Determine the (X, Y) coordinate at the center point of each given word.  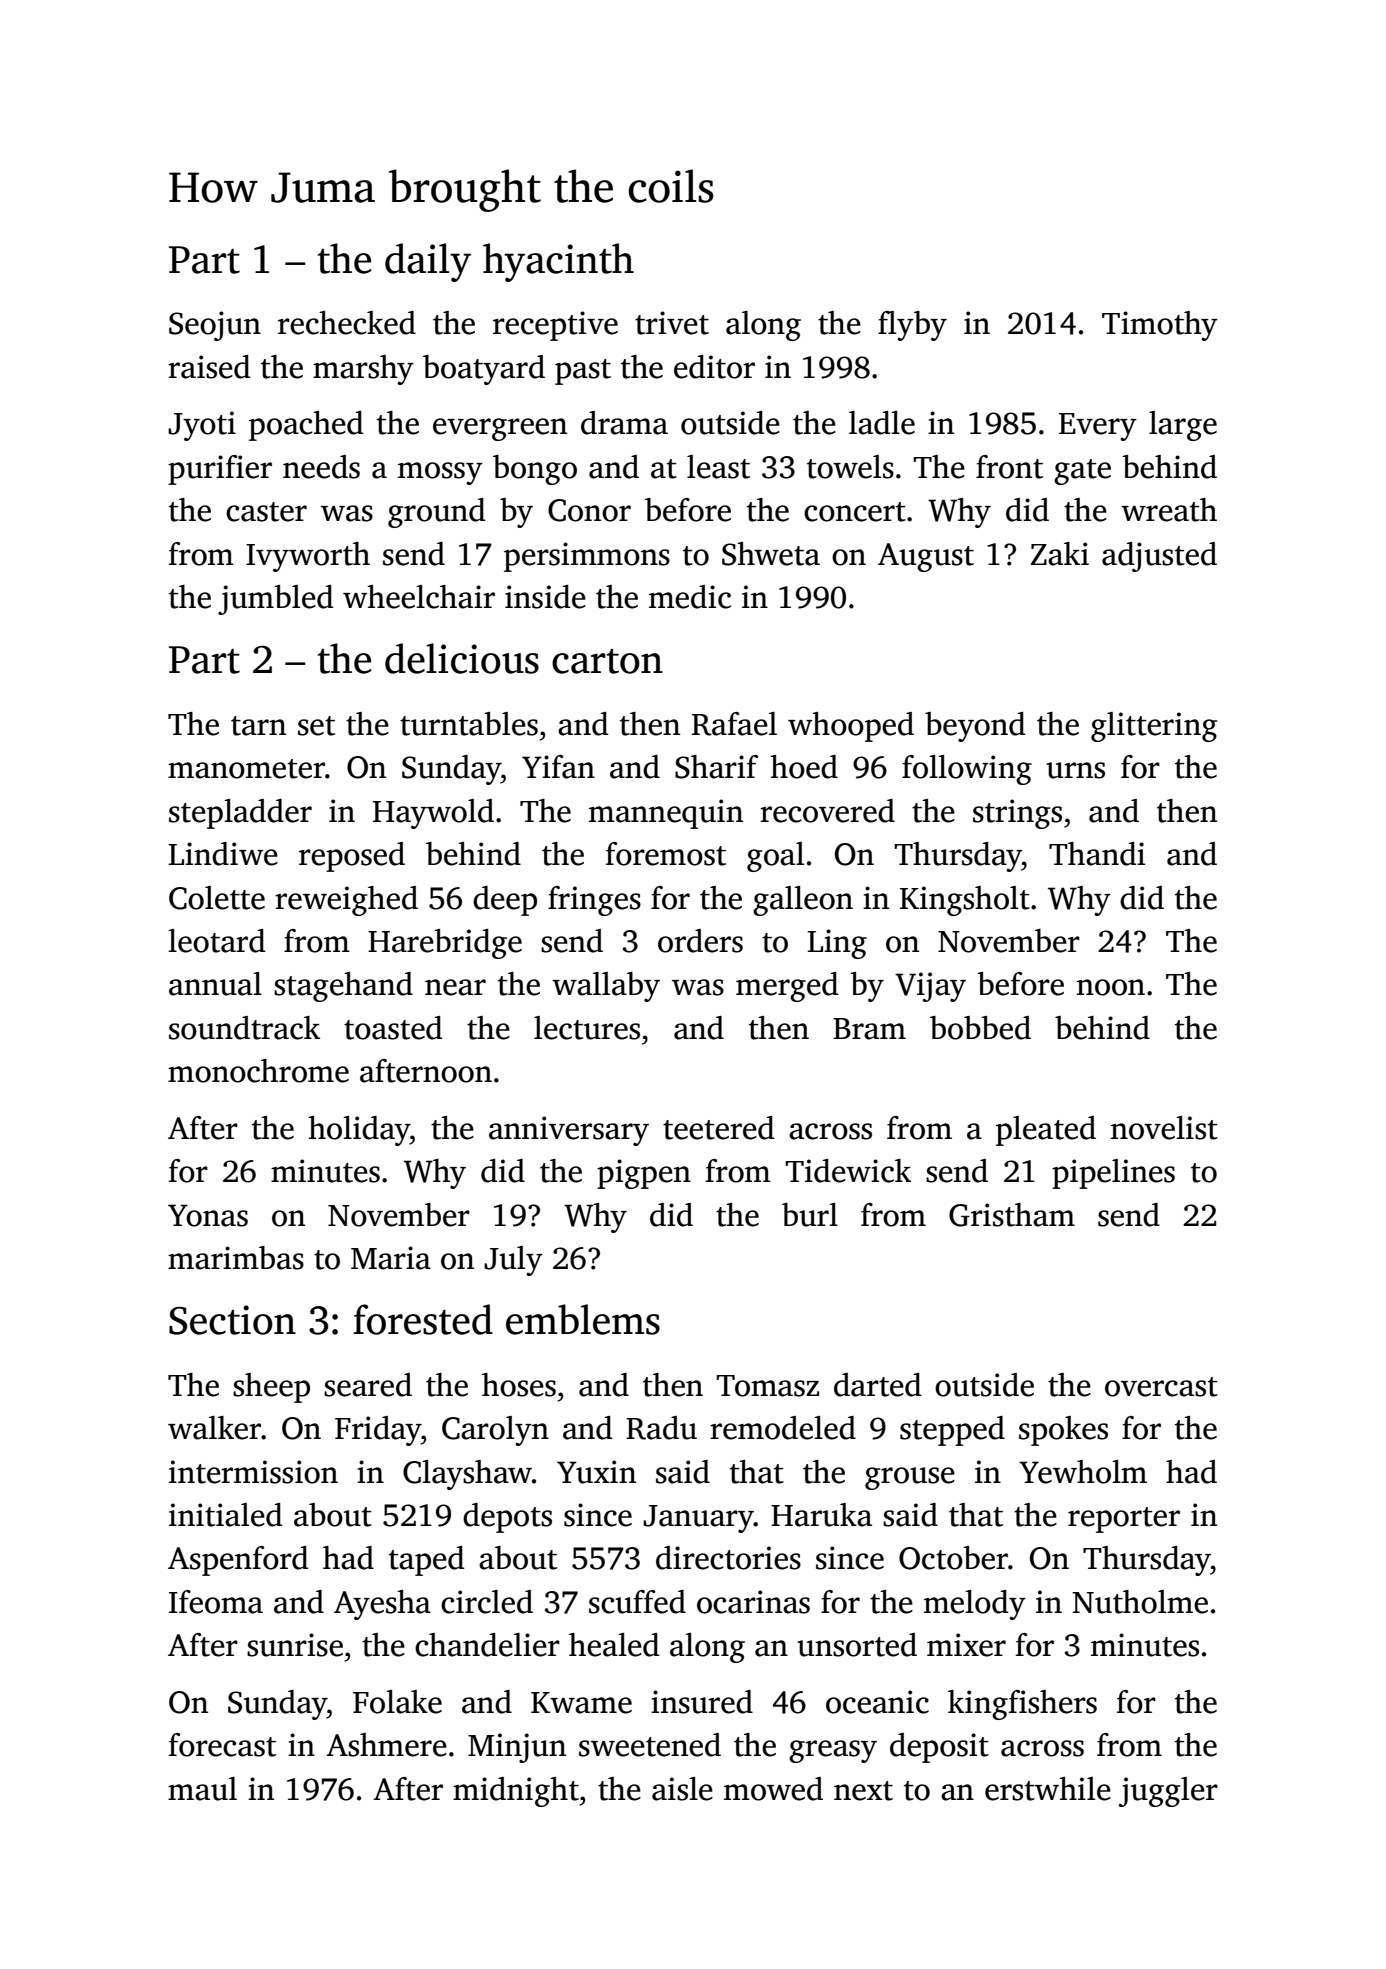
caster (266, 512)
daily (428, 262)
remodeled (783, 1428)
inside (545, 597)
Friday (378, 1431)
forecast (222, 1745)
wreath (1169, 510)
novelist (1164, 1128)
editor (714, 367)
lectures (587, 1028)
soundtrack (244, 1028)
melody (975, 1605)
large (1183, 426)
